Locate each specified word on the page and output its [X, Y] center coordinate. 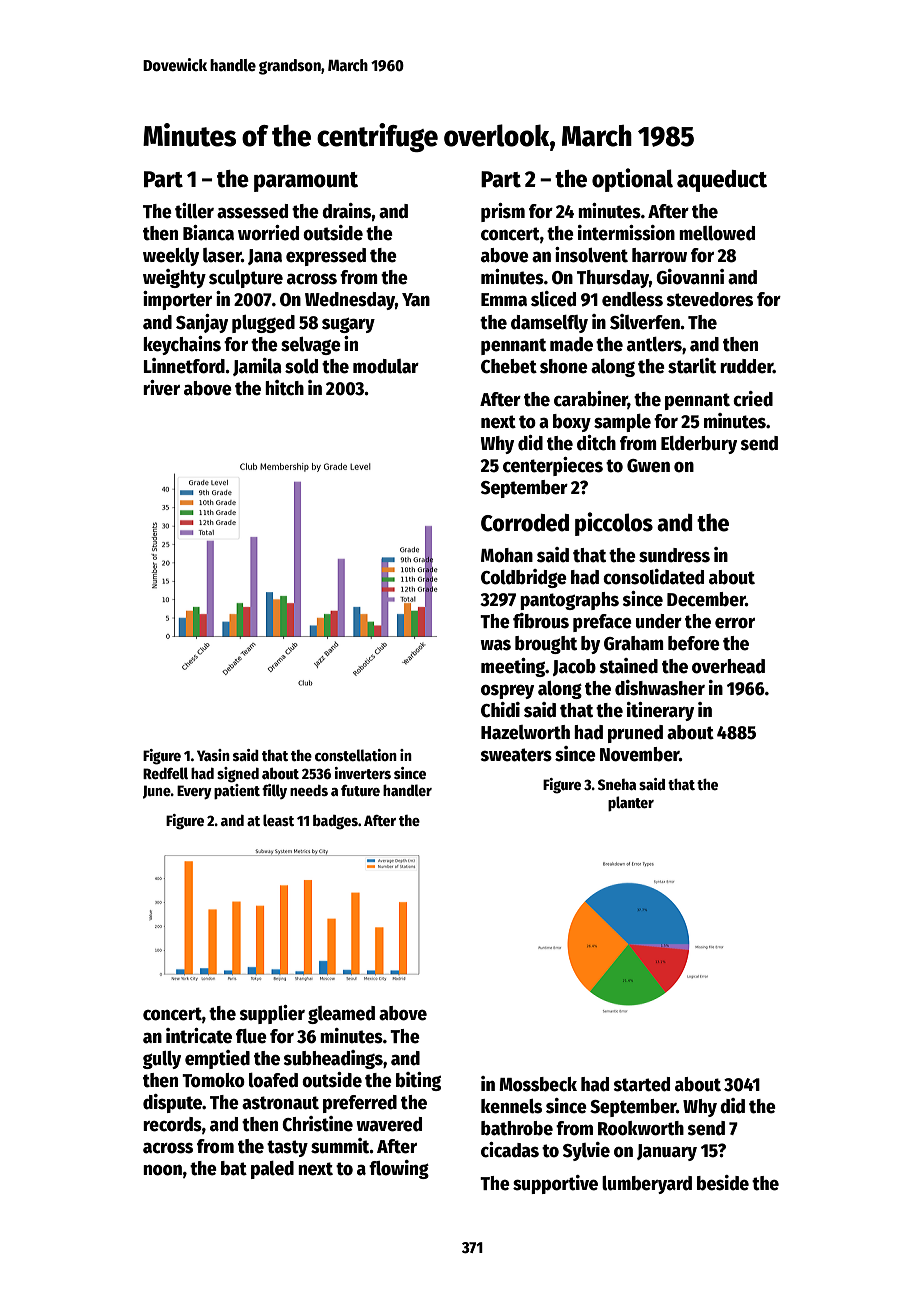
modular [386, 366]
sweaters [516, 755]
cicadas [510, 1150]
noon [162, 1170]
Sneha [617, 784]
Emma [504, 300]
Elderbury [699, 445]
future [360, 790]
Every [194, 792]
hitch [284, 388]
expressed [326, 257]
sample [622, 423]
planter [631, 803]
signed [238, 775]
